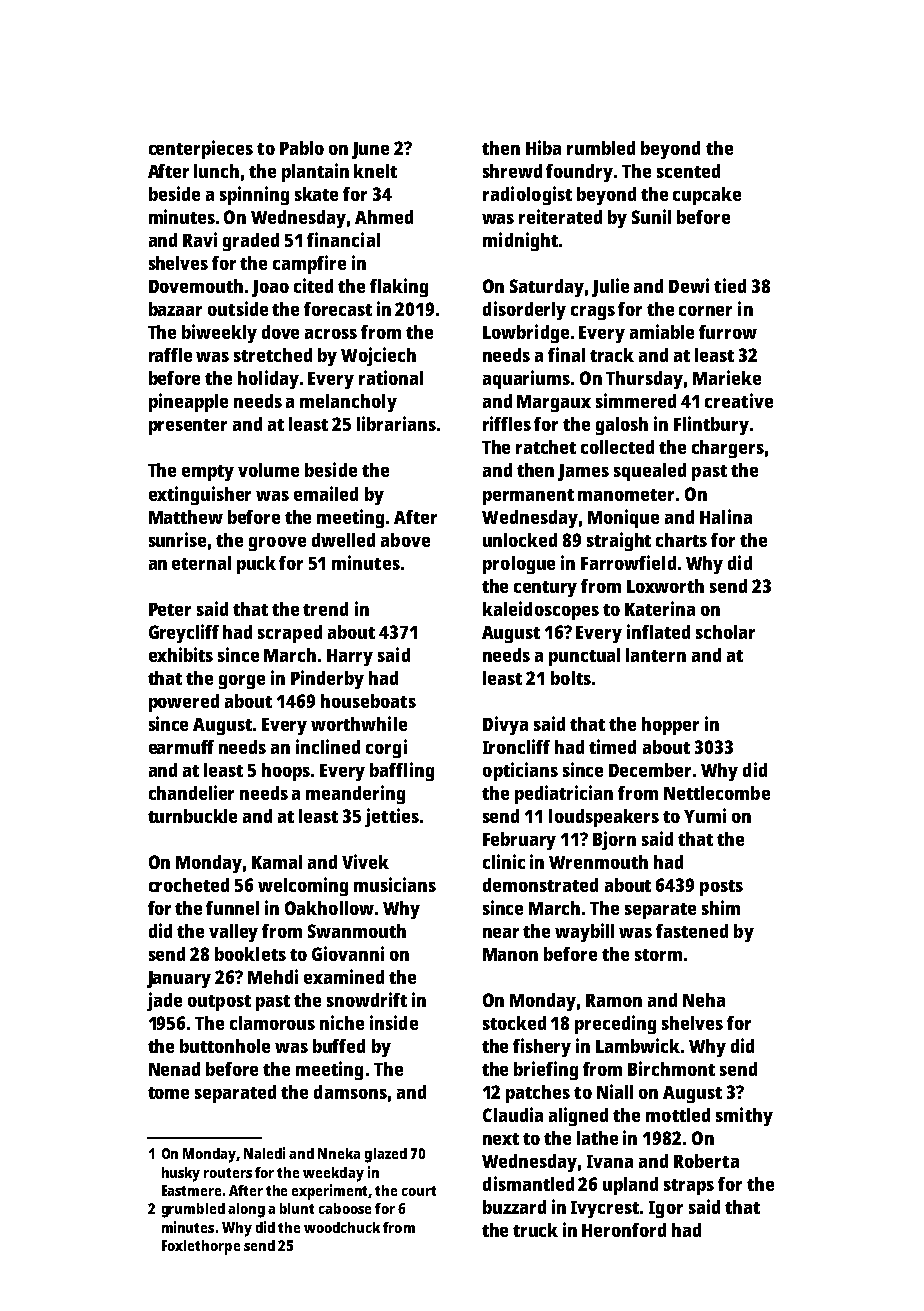 This document has width=924, height=1311. I want to click on Harry, so click(350, 657).
